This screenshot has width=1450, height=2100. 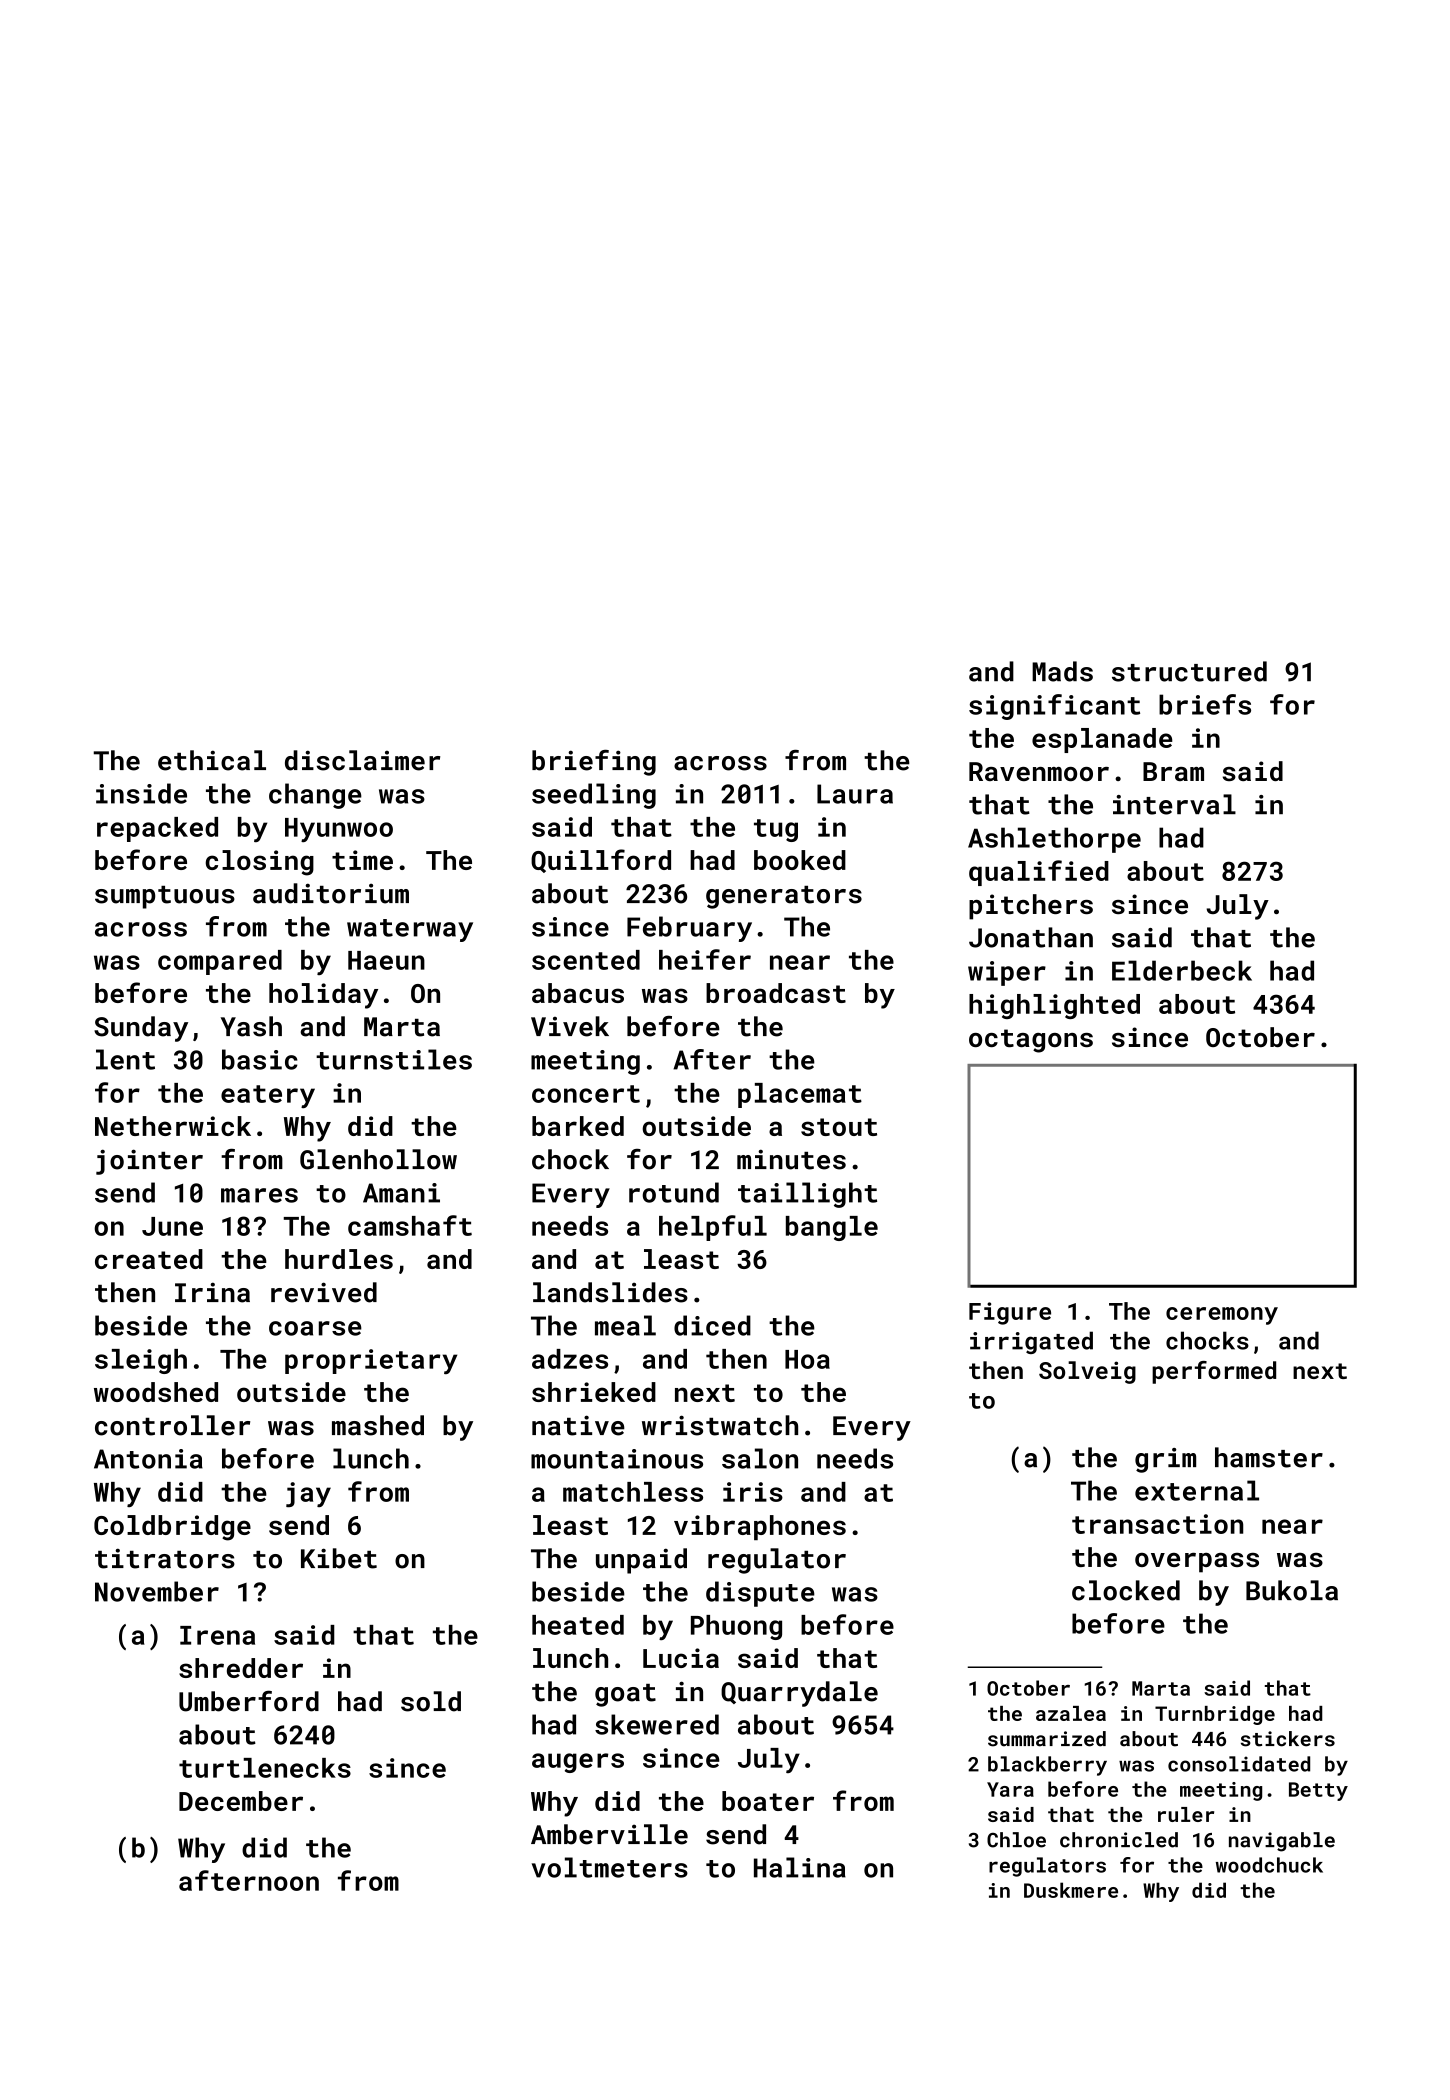 What do you see at coordinates (1062, 671) in the screenshot?
I see `Mads` at bounding box center [1062, 671].
